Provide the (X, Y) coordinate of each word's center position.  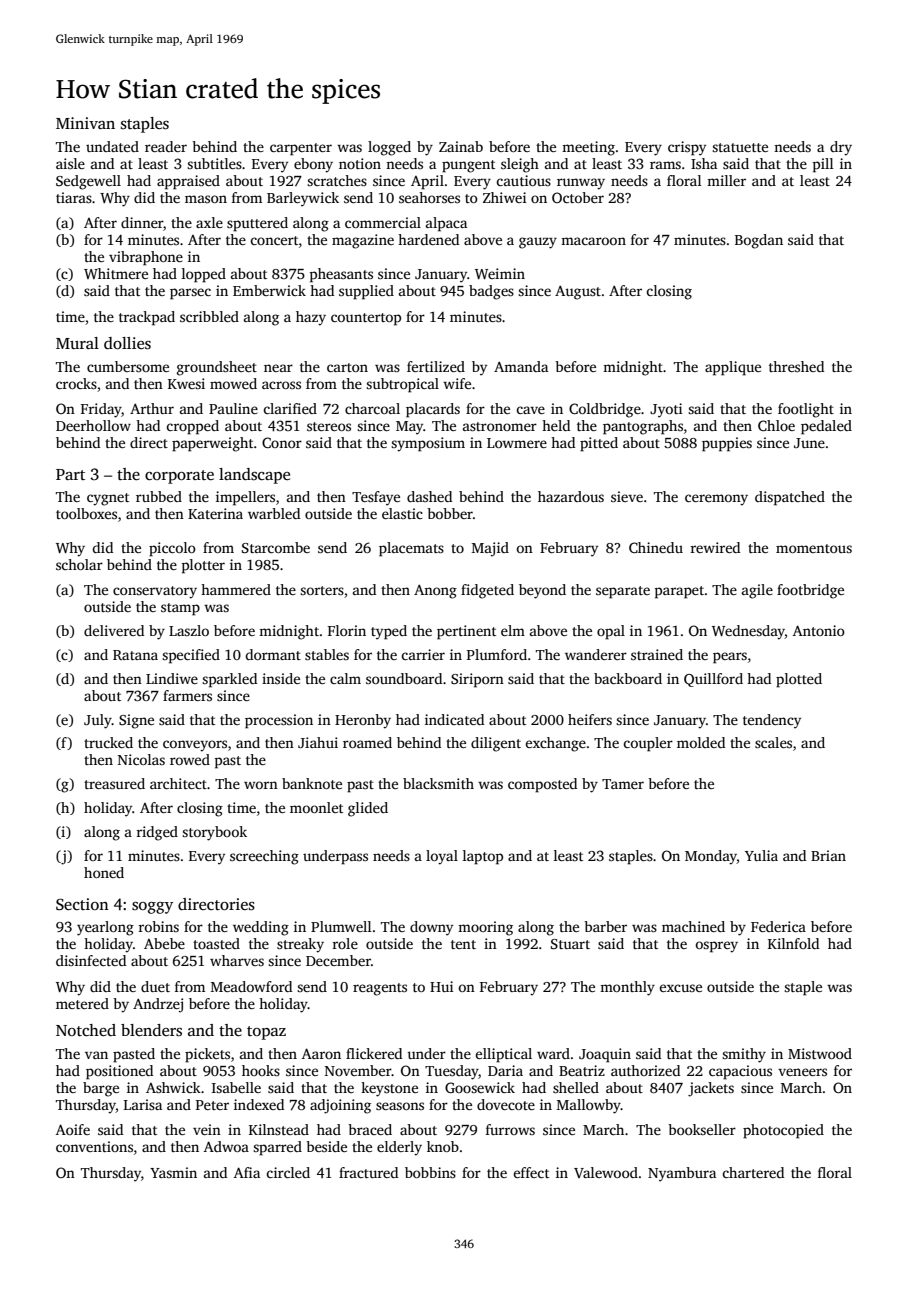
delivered (114, 630)
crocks (76, 383)
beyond (542, 591)
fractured (368, 1172)
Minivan (85, 123)
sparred (277, 1148)
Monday (711, 857)
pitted (599, 444)
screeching (264, 857)
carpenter (301, 149)
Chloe (776, 425)
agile (757, 591)
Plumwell (341, 926)
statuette (740, 147)
